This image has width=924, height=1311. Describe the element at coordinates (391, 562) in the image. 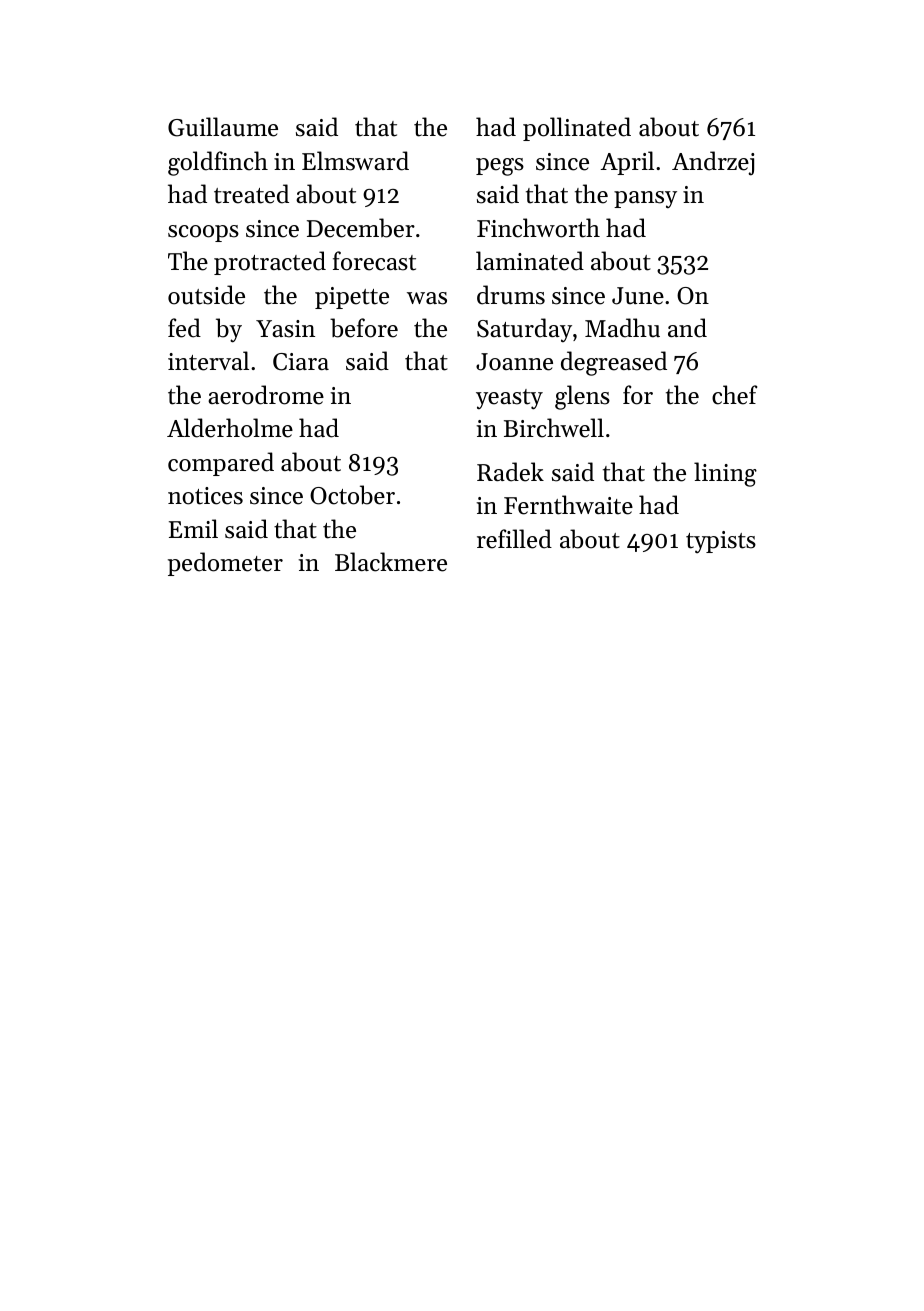

I see `Blackmere` at that location.
